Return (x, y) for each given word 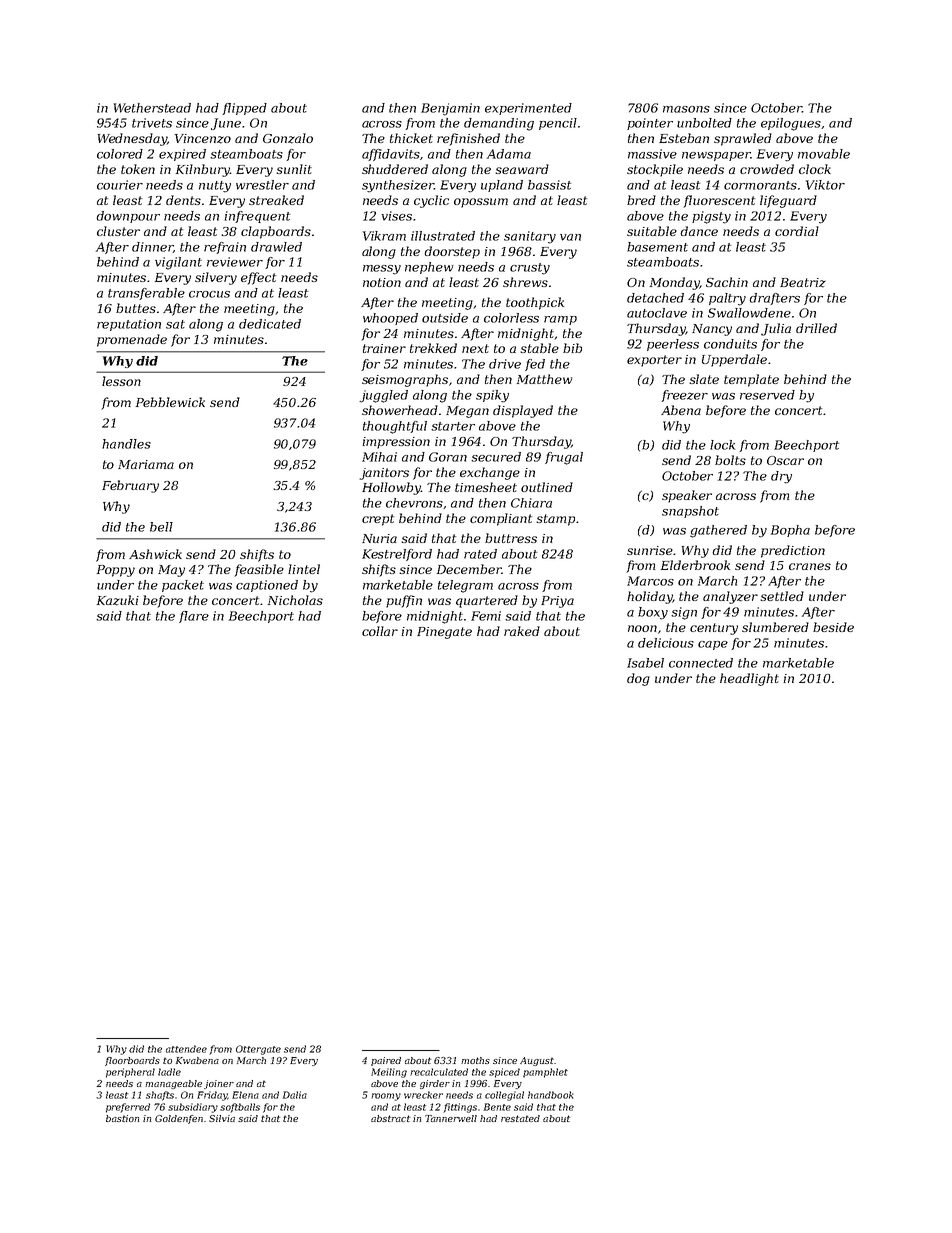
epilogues (791, 124)
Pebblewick (170, 402)
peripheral (130, 1073)
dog (638, 679)
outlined (547, 487)
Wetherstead (152, 108)
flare (194, 617)
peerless (673, 345)
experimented (528, 109)
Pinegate (444, 633)
